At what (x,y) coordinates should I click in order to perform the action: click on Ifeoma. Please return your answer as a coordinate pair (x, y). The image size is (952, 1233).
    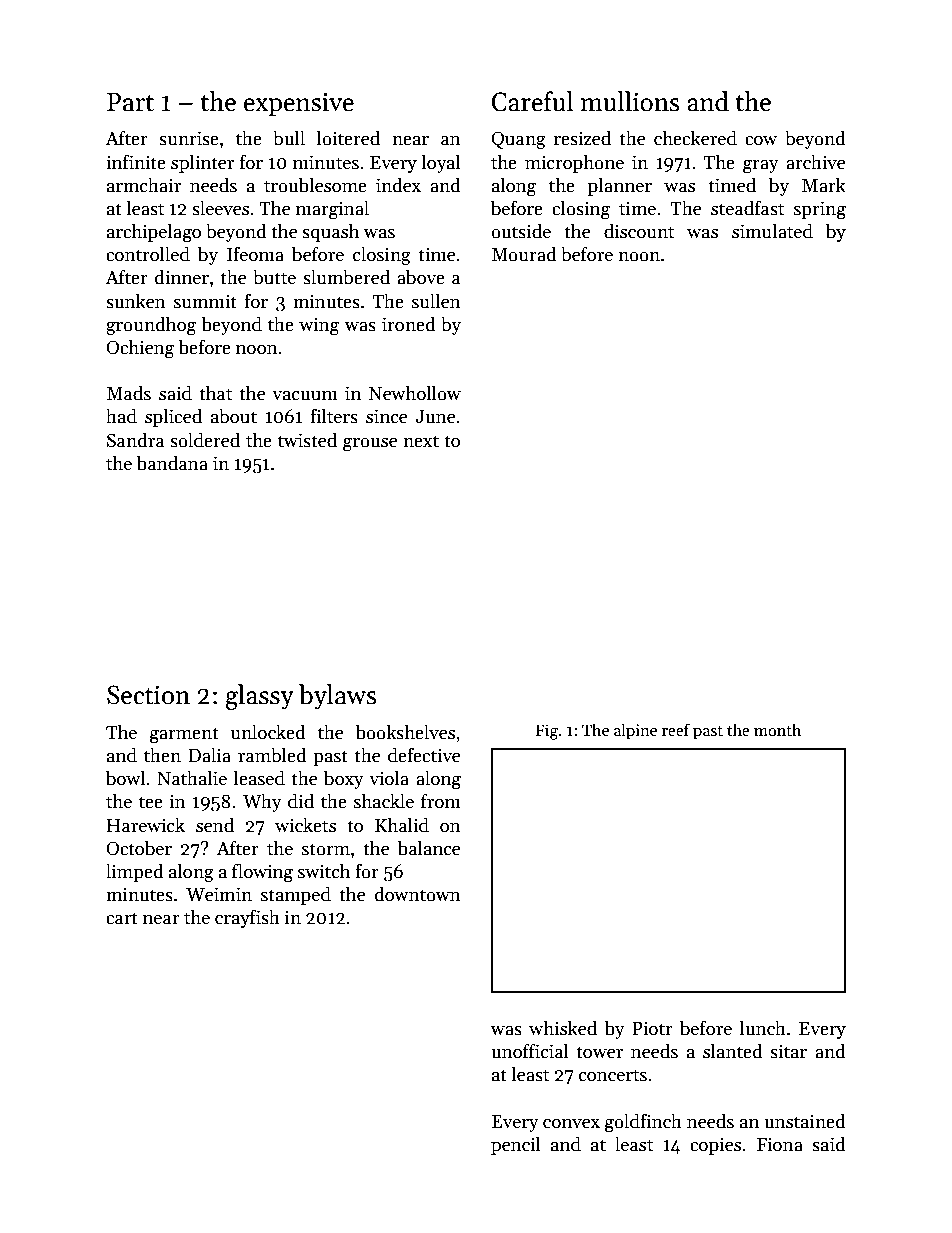
    Looking at the image, I should click on (255, 254).
